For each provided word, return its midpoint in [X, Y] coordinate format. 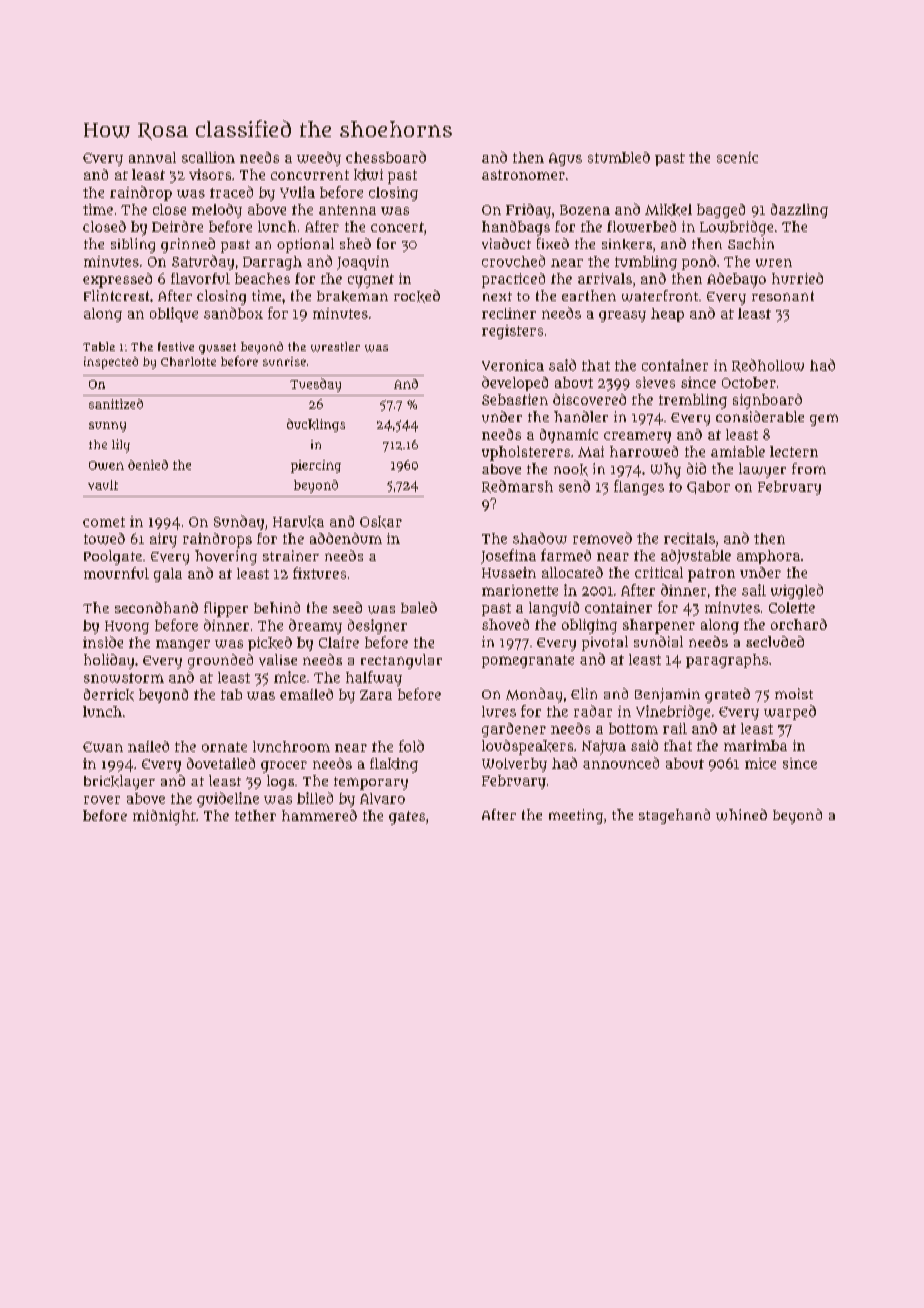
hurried [797, 278]
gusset [217, 348]
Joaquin [363, 263]
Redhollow [768, 365]
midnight [164, 817]
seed [347, 607]
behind [277, 607]
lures [499, 711]
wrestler [335, 347]
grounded [220, 661]
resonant [783, 296]
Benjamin [667, 695]
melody [217, 211]
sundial [658, 641]
